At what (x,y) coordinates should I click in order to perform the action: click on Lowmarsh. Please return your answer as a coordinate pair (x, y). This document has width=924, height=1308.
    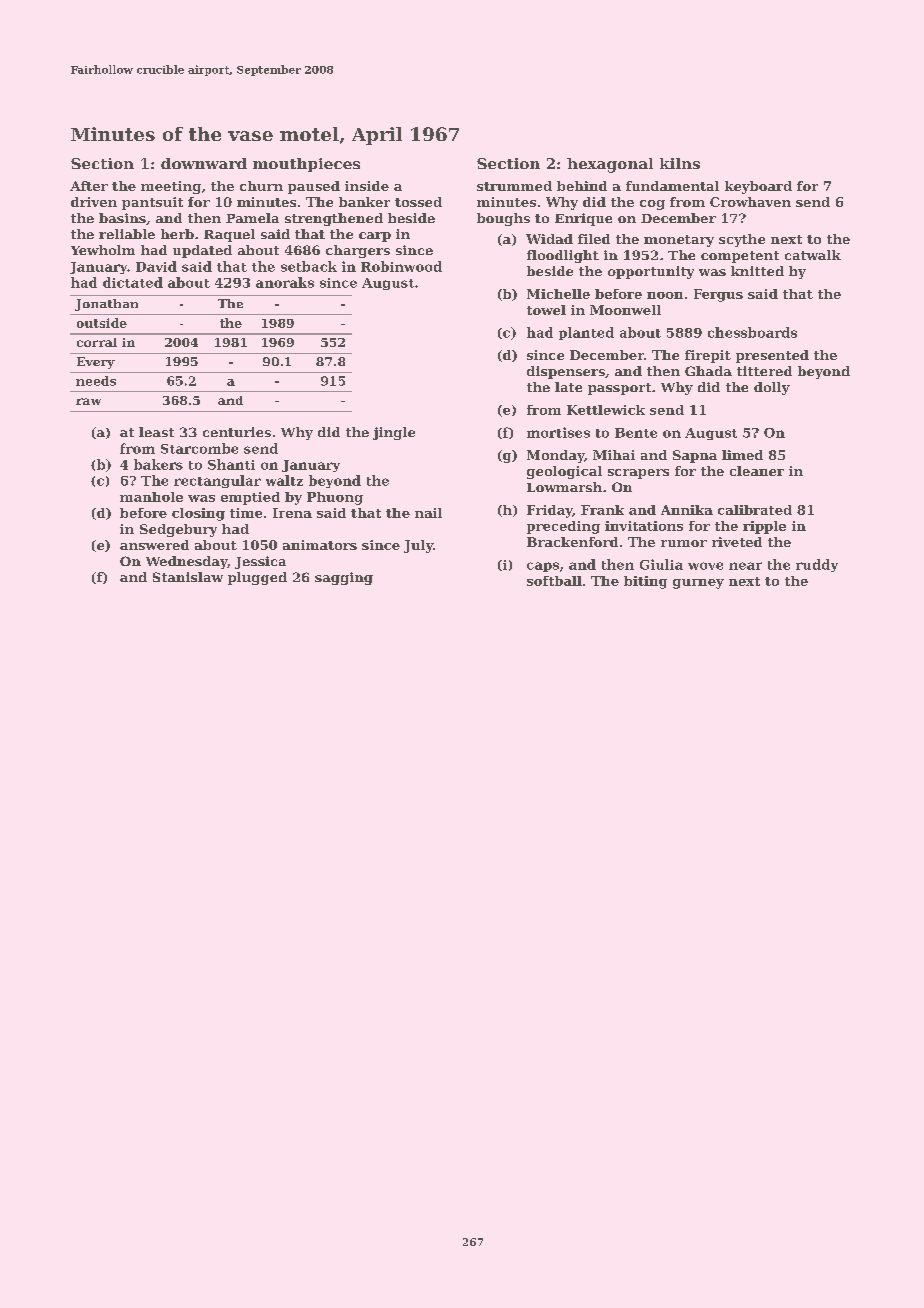
    Looking at the image, I should click on (564, 487).
